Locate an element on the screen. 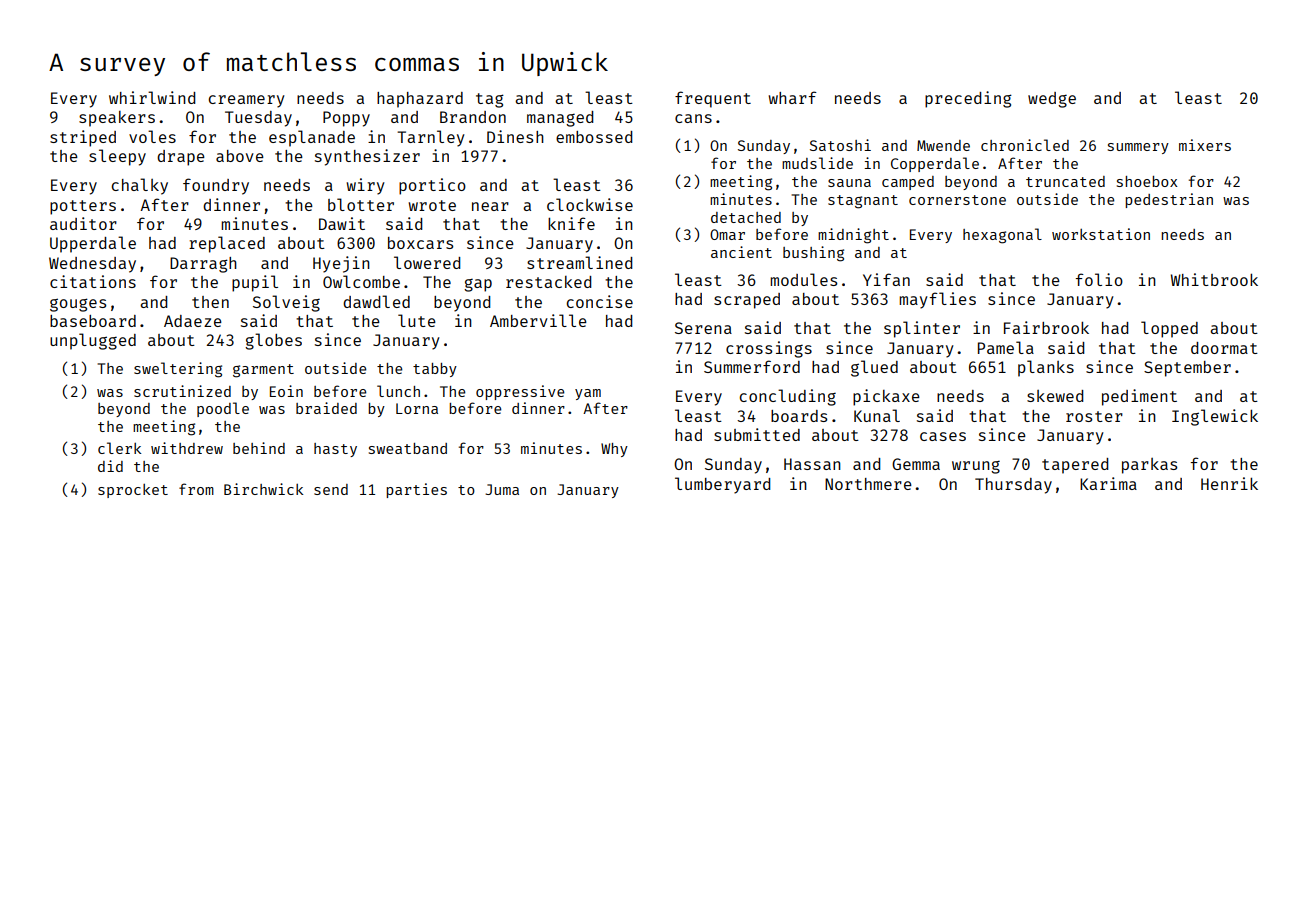 The width and height of the screenshot is (1308, 924). Amberville is located at coordinates (538, 320).
